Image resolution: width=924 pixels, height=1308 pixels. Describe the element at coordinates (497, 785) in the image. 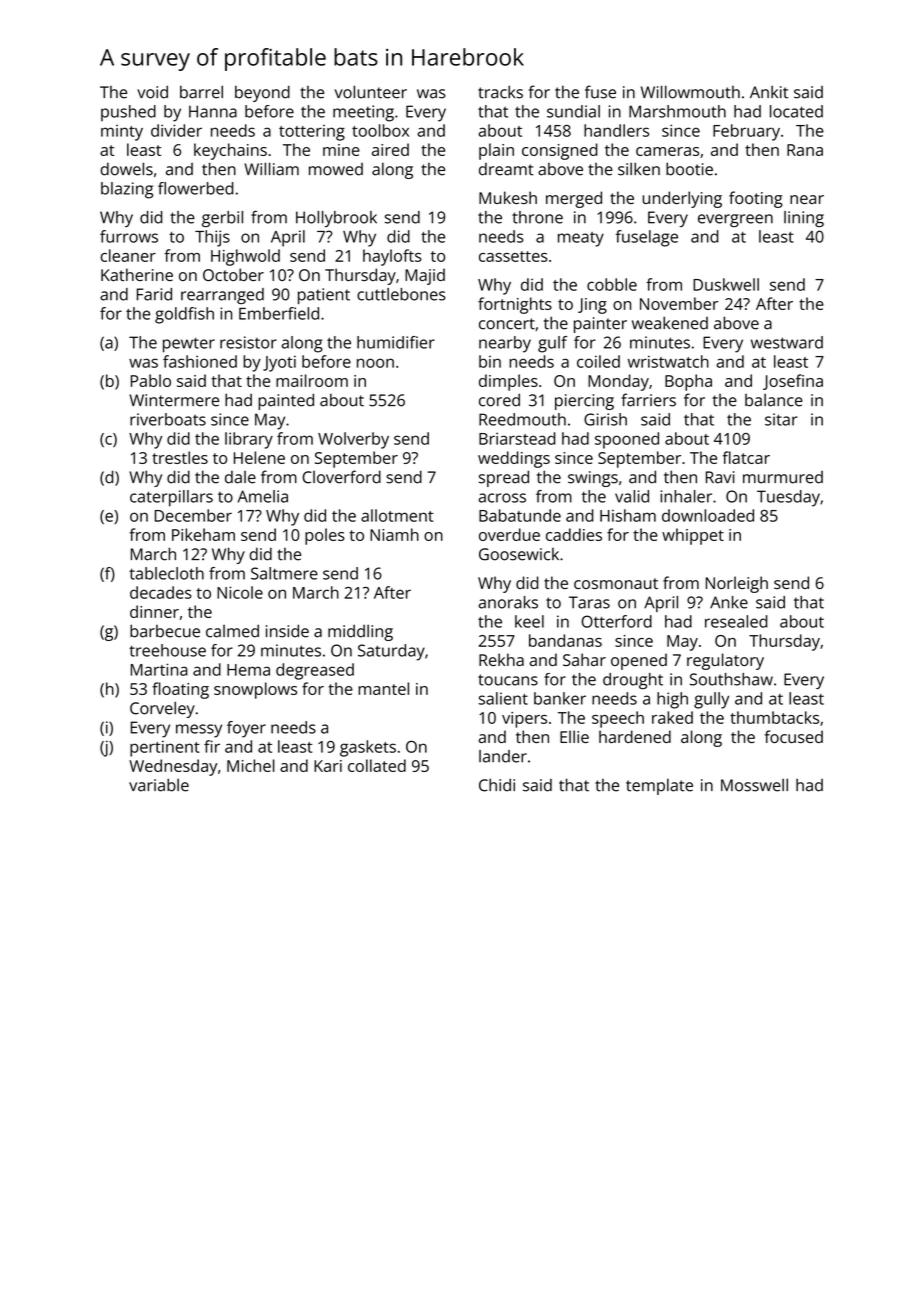

I see `Chidi` at that location.
